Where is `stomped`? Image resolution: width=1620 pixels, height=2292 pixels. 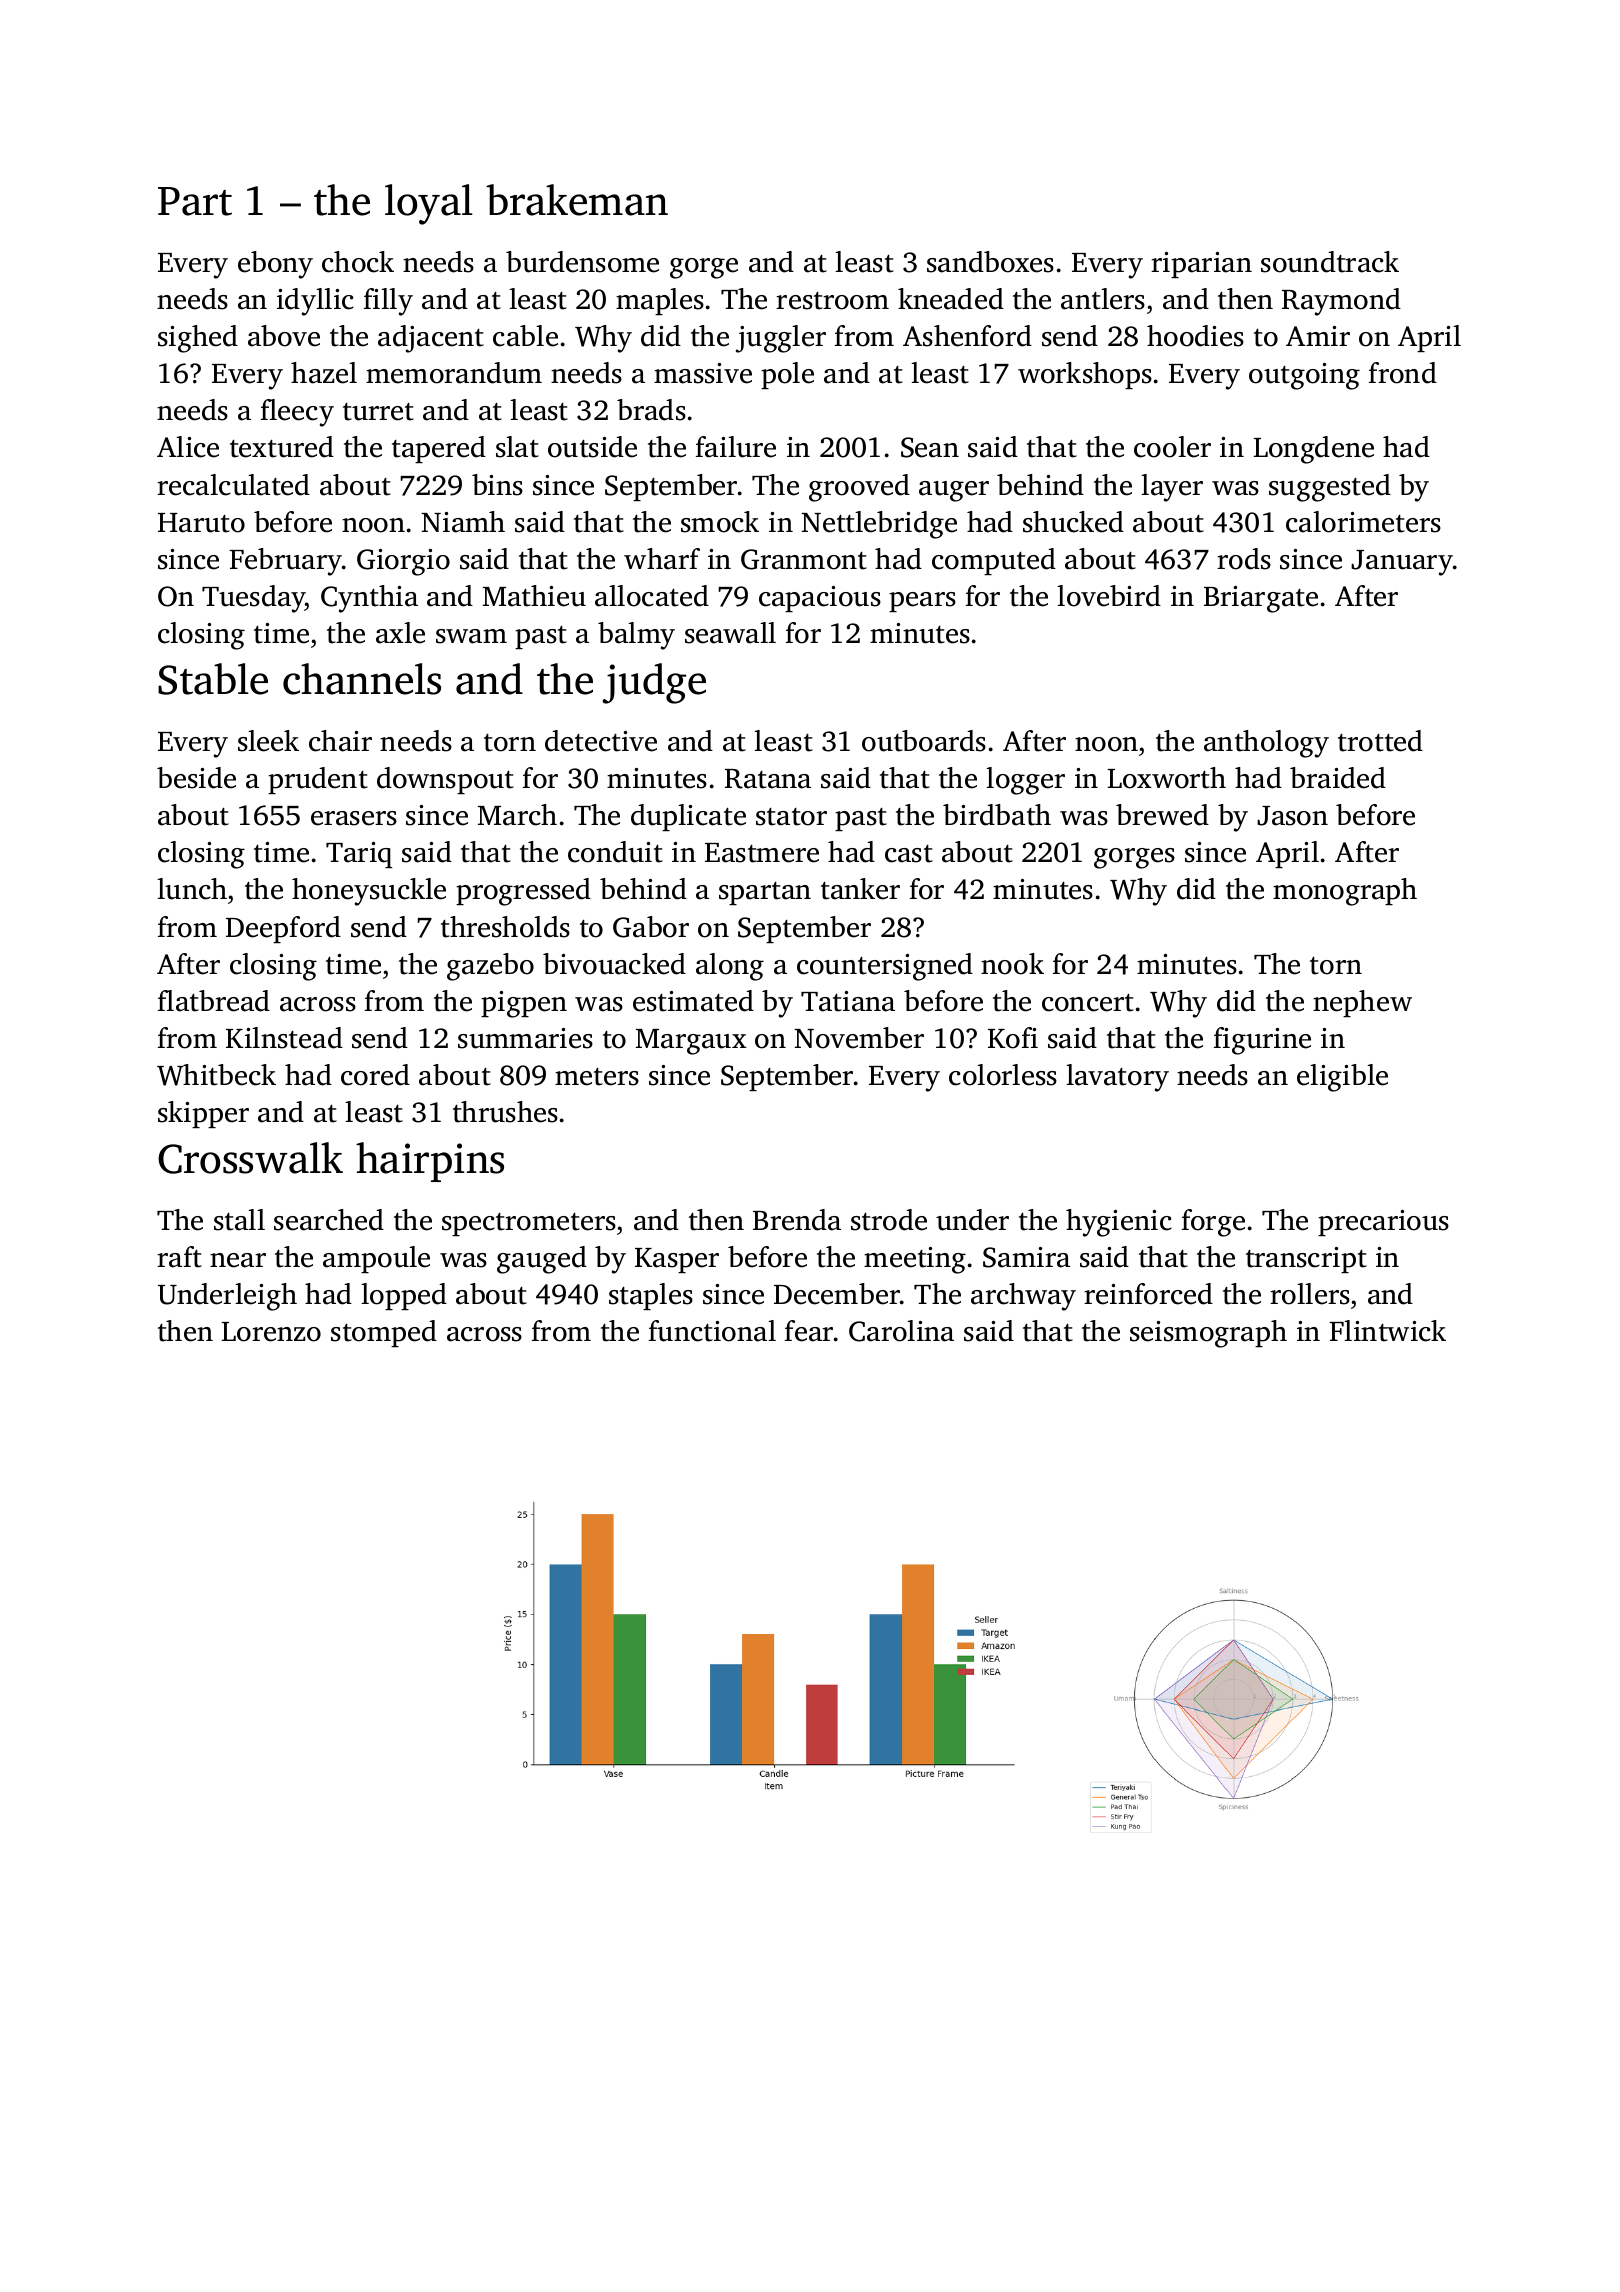
stomped is located at coordinates (384, 1333).
